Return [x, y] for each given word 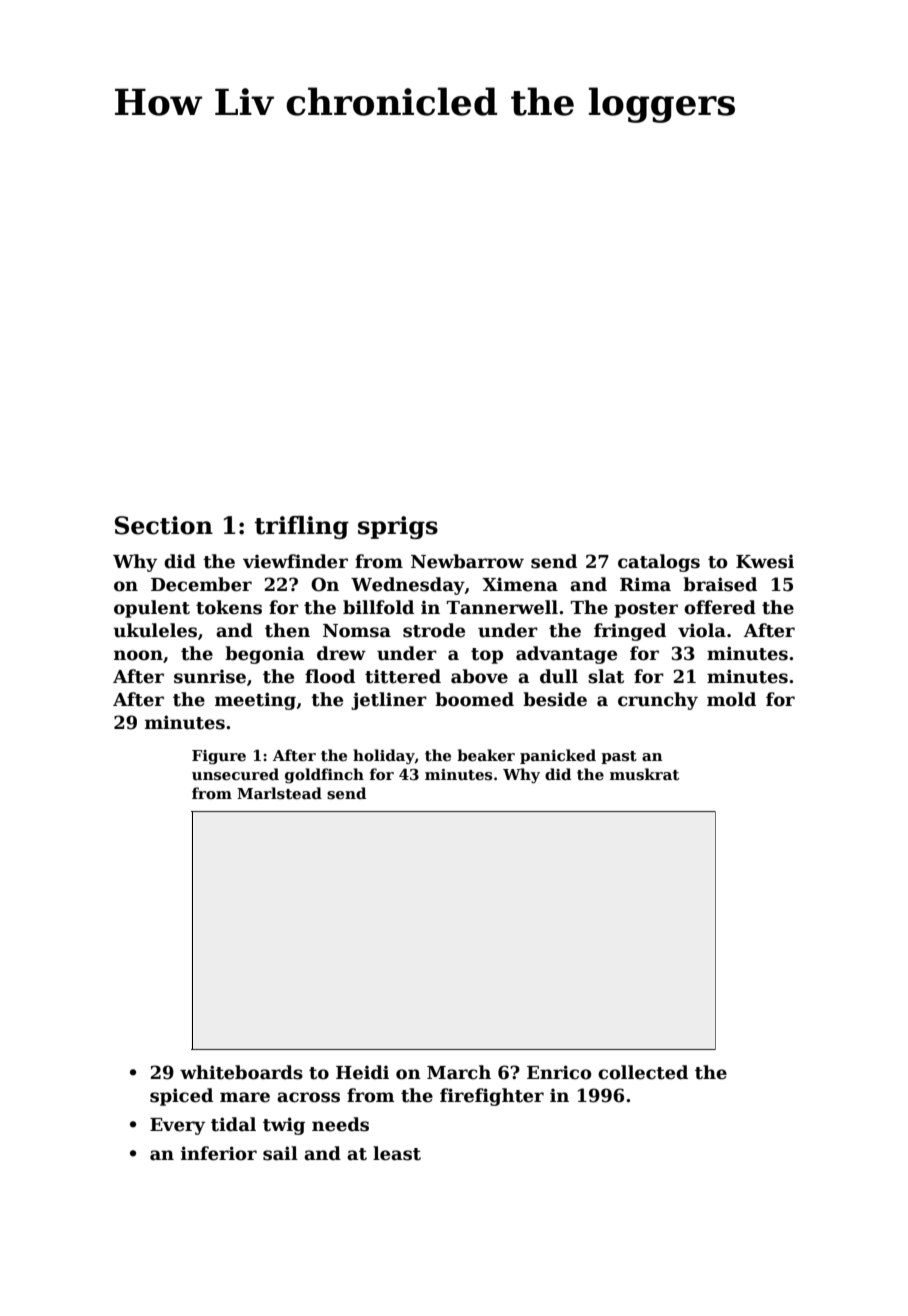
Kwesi [765, 561]
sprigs [398, 527]
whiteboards [241, 1072]
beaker [486, 755]
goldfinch [324, 776]
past [619, 757]
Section [164, 525]
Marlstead [279, 793]
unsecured [235, 774]
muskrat [644, 774]
